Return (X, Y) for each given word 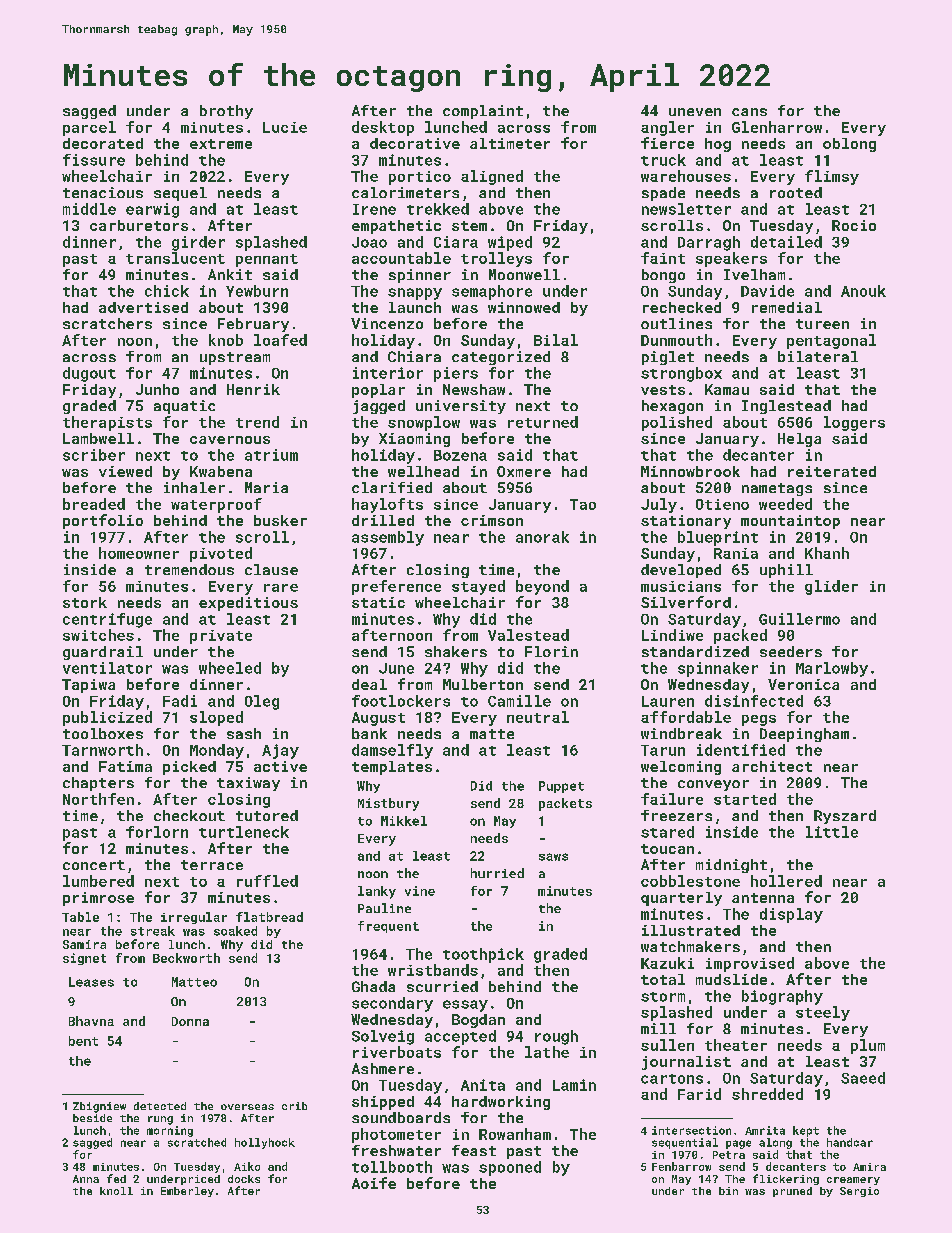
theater (736, 1045)
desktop (383, 128)
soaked (235, 931)
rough (556, 1037)
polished (677, 423)
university (461, 407)
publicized (107, 718)
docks (244, 1179)
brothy (226, 112)
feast (474, 1150)
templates (392, 768)
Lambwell (98, 438)
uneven (695, 112)
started (745, 799)
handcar (850, 1142)
